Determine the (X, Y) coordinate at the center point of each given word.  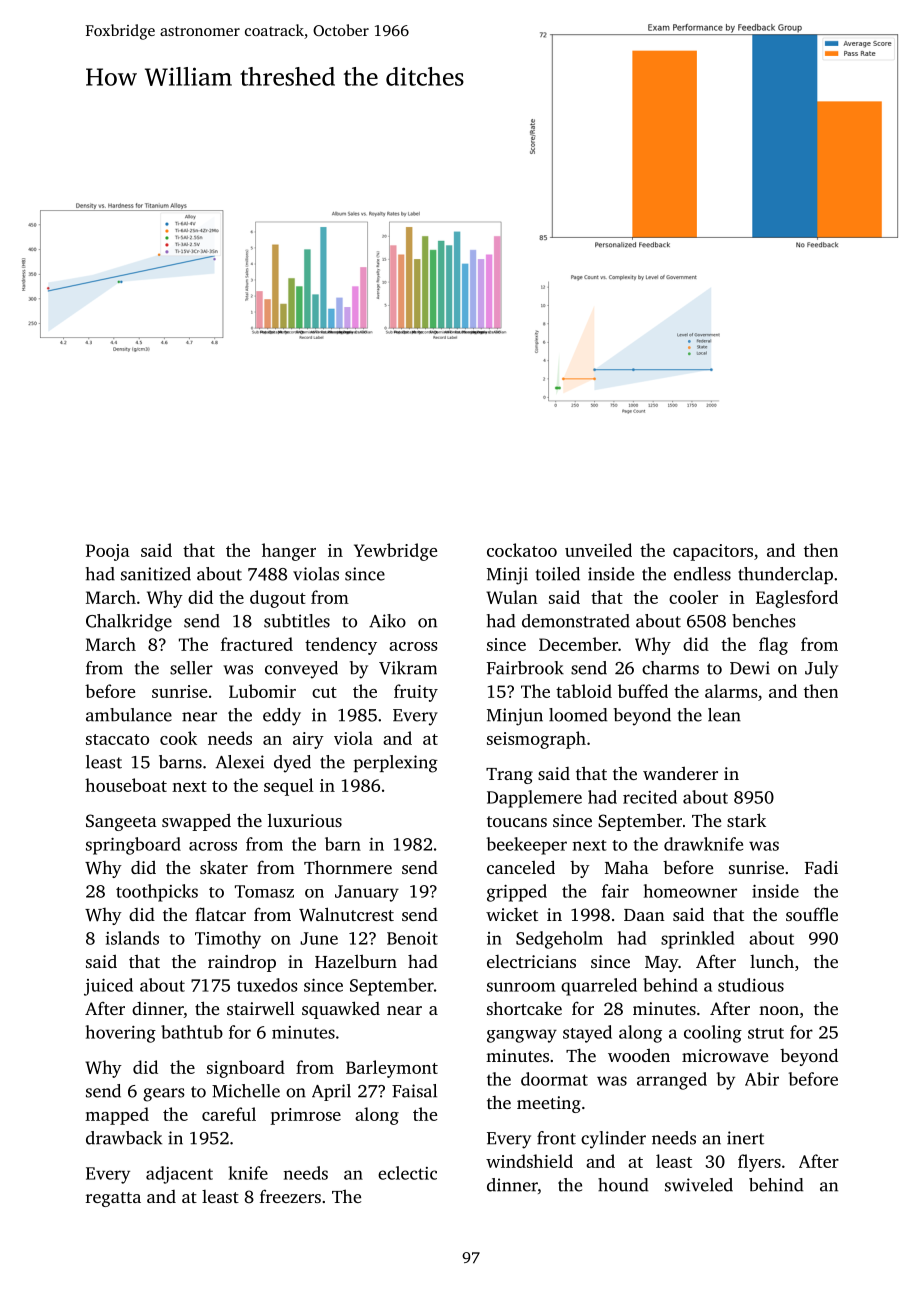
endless (702, 574)
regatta (113, 1199)
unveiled (598, 550)
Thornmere (348, 867)
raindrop (242, 963)
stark (746, 820)
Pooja (108, 552)
